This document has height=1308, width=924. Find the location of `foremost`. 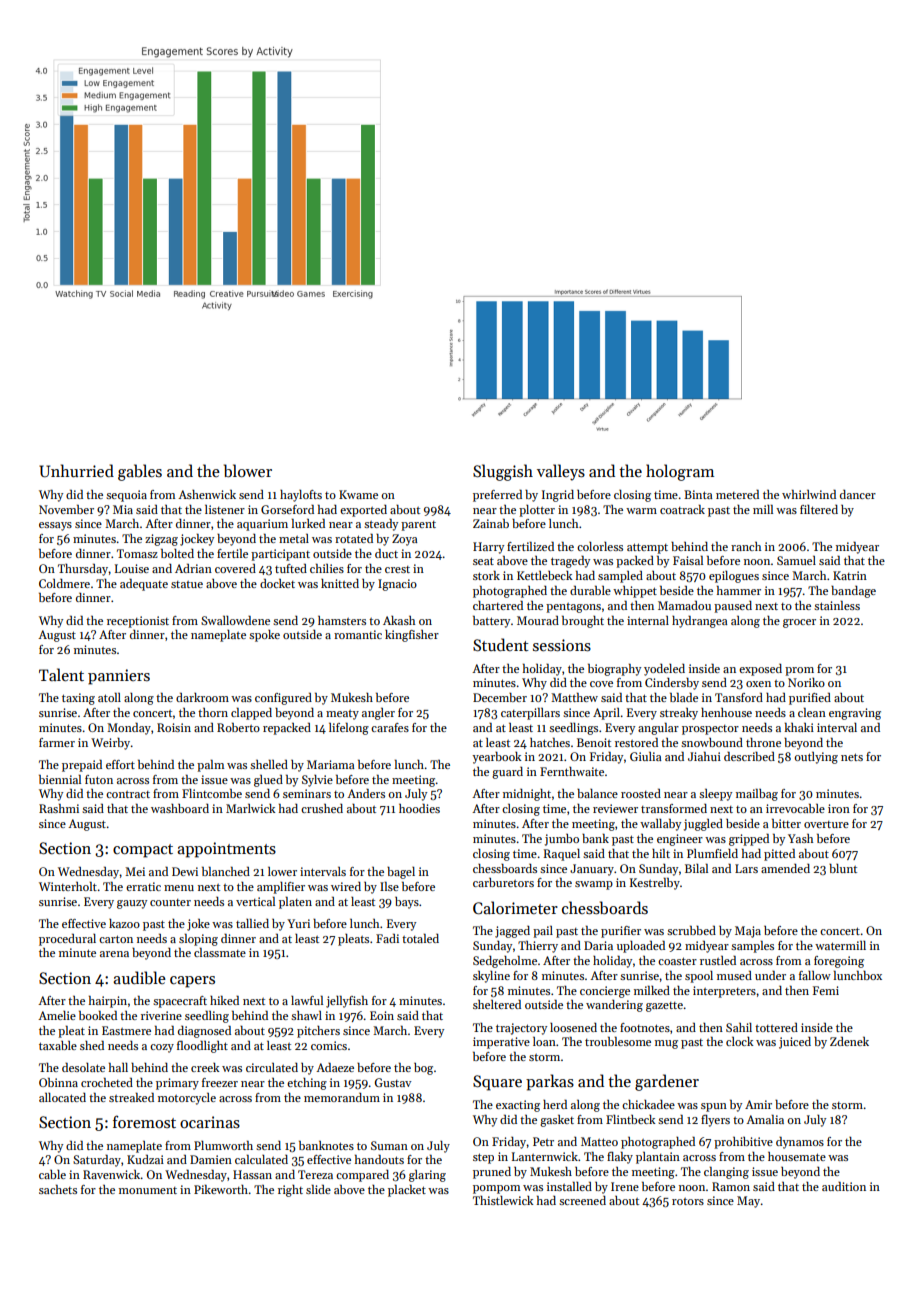

foremost is located at coordinates (144, 1121).
